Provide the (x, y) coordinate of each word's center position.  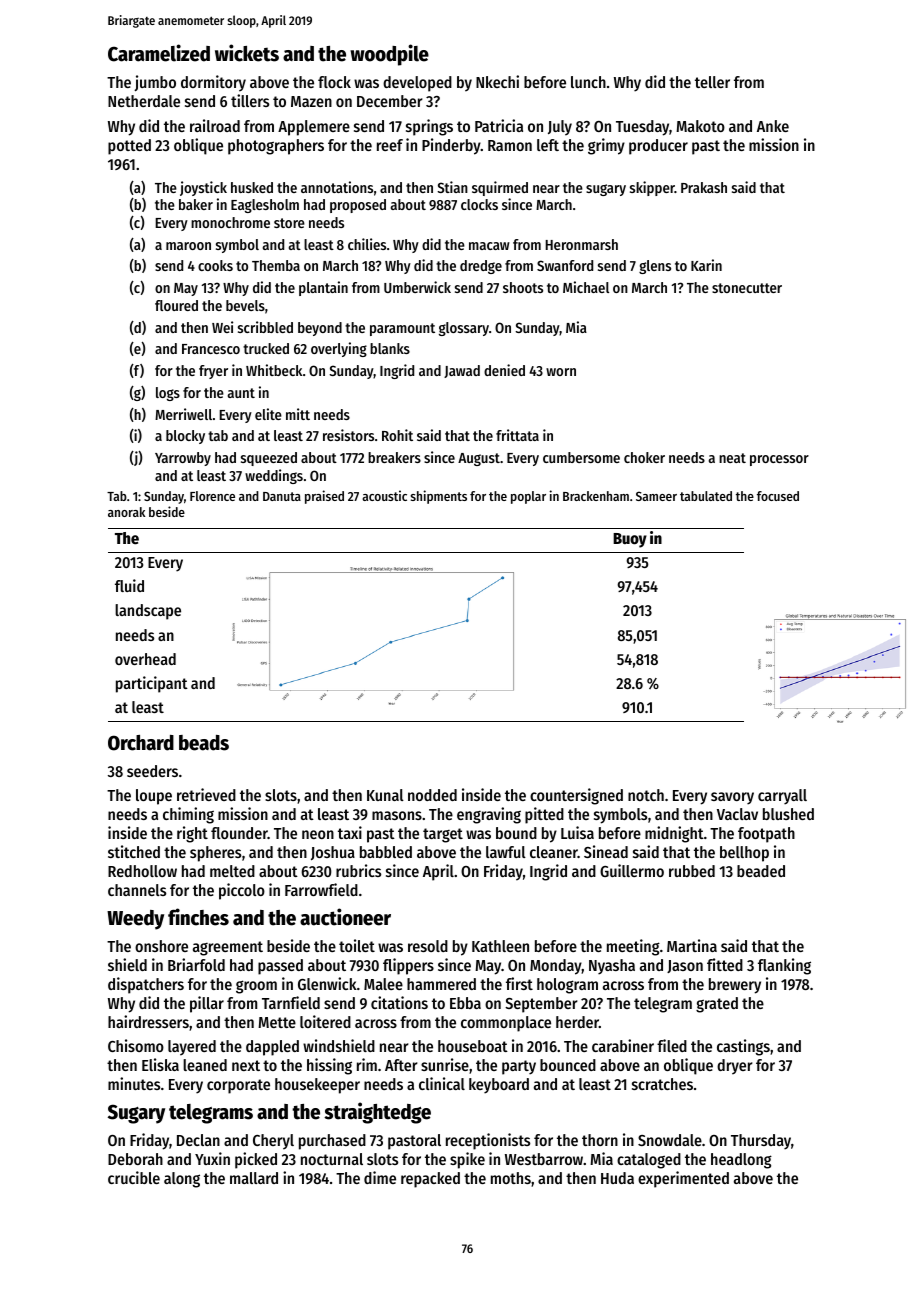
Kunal (385, 795)
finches (198, 917)
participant (152, 684)
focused (778, 496)
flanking (784, 966)
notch (646, 795)
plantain (323, 288)
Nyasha (612, 967)
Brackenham (596, 496)
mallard (254, 1178)
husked (252, 187)
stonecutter (747, 288)
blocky (185, 437)
